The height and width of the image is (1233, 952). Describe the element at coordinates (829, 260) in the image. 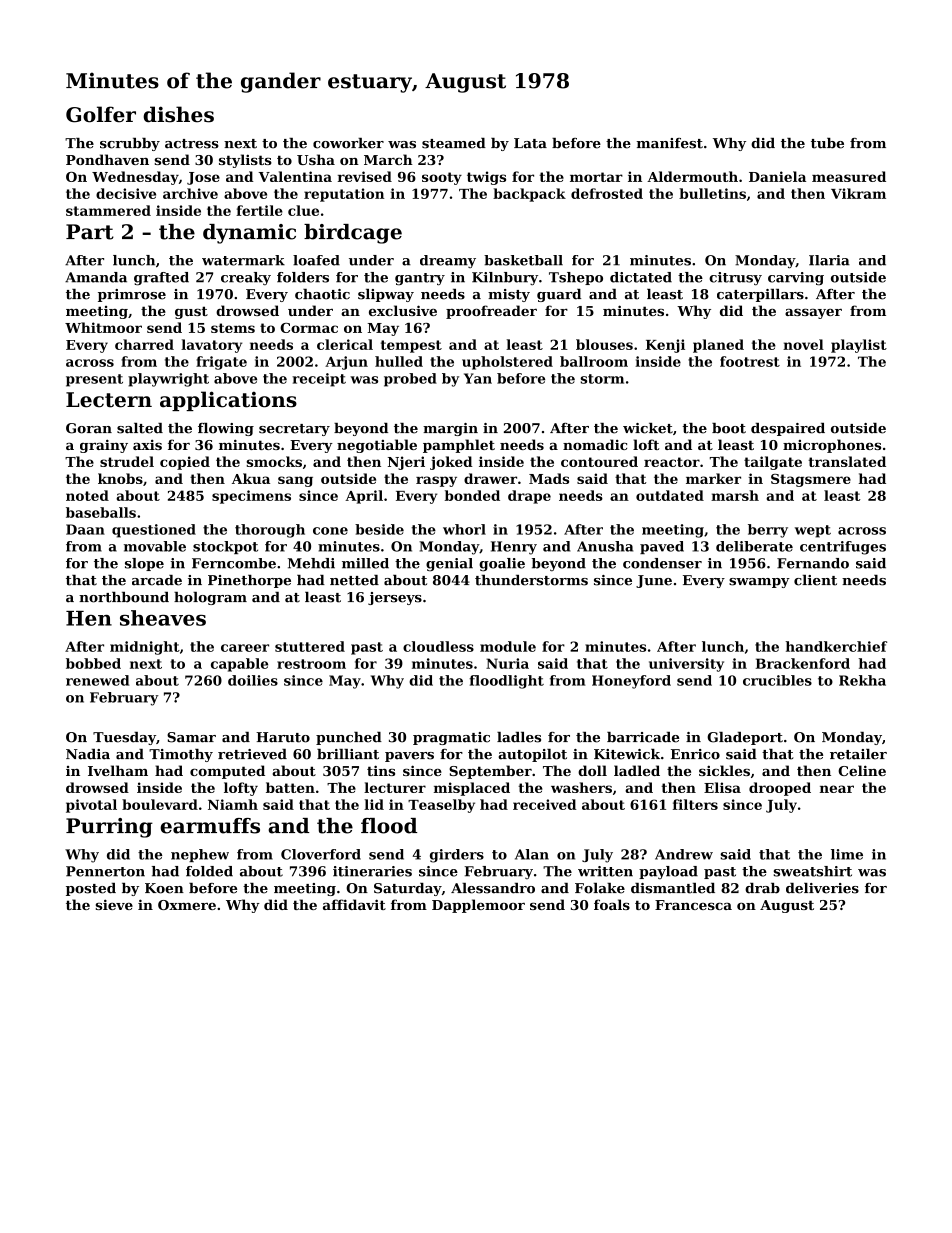

I see `Ilaria` at that location.
